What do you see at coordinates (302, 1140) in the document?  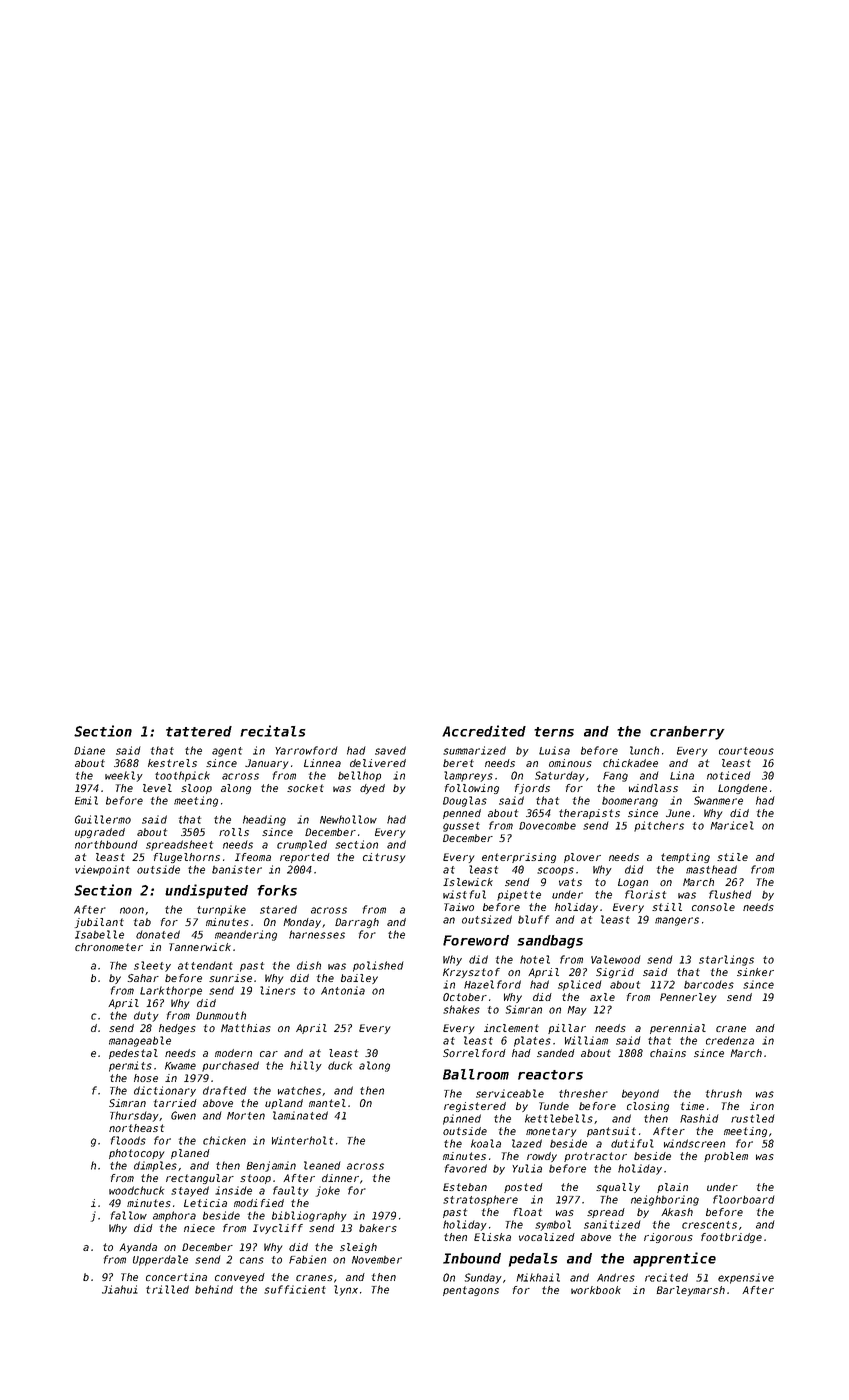 I see `Winterholt` at bounding box center [302, 1140].
